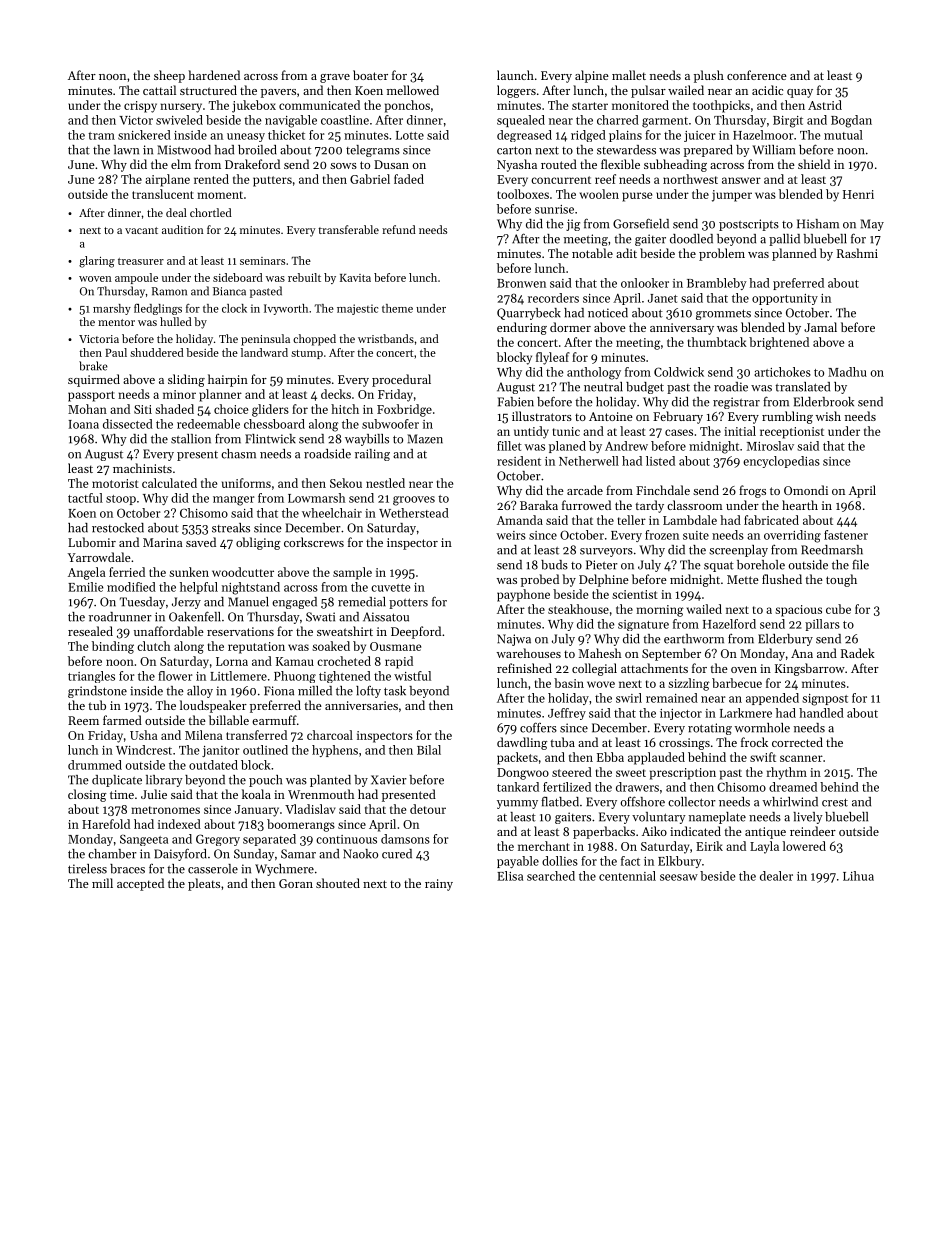 This document has width=952, height=1233. What do you see at coordinates (91, 677) in the document?
I see `triangles` at bounding box center [91, 677].
